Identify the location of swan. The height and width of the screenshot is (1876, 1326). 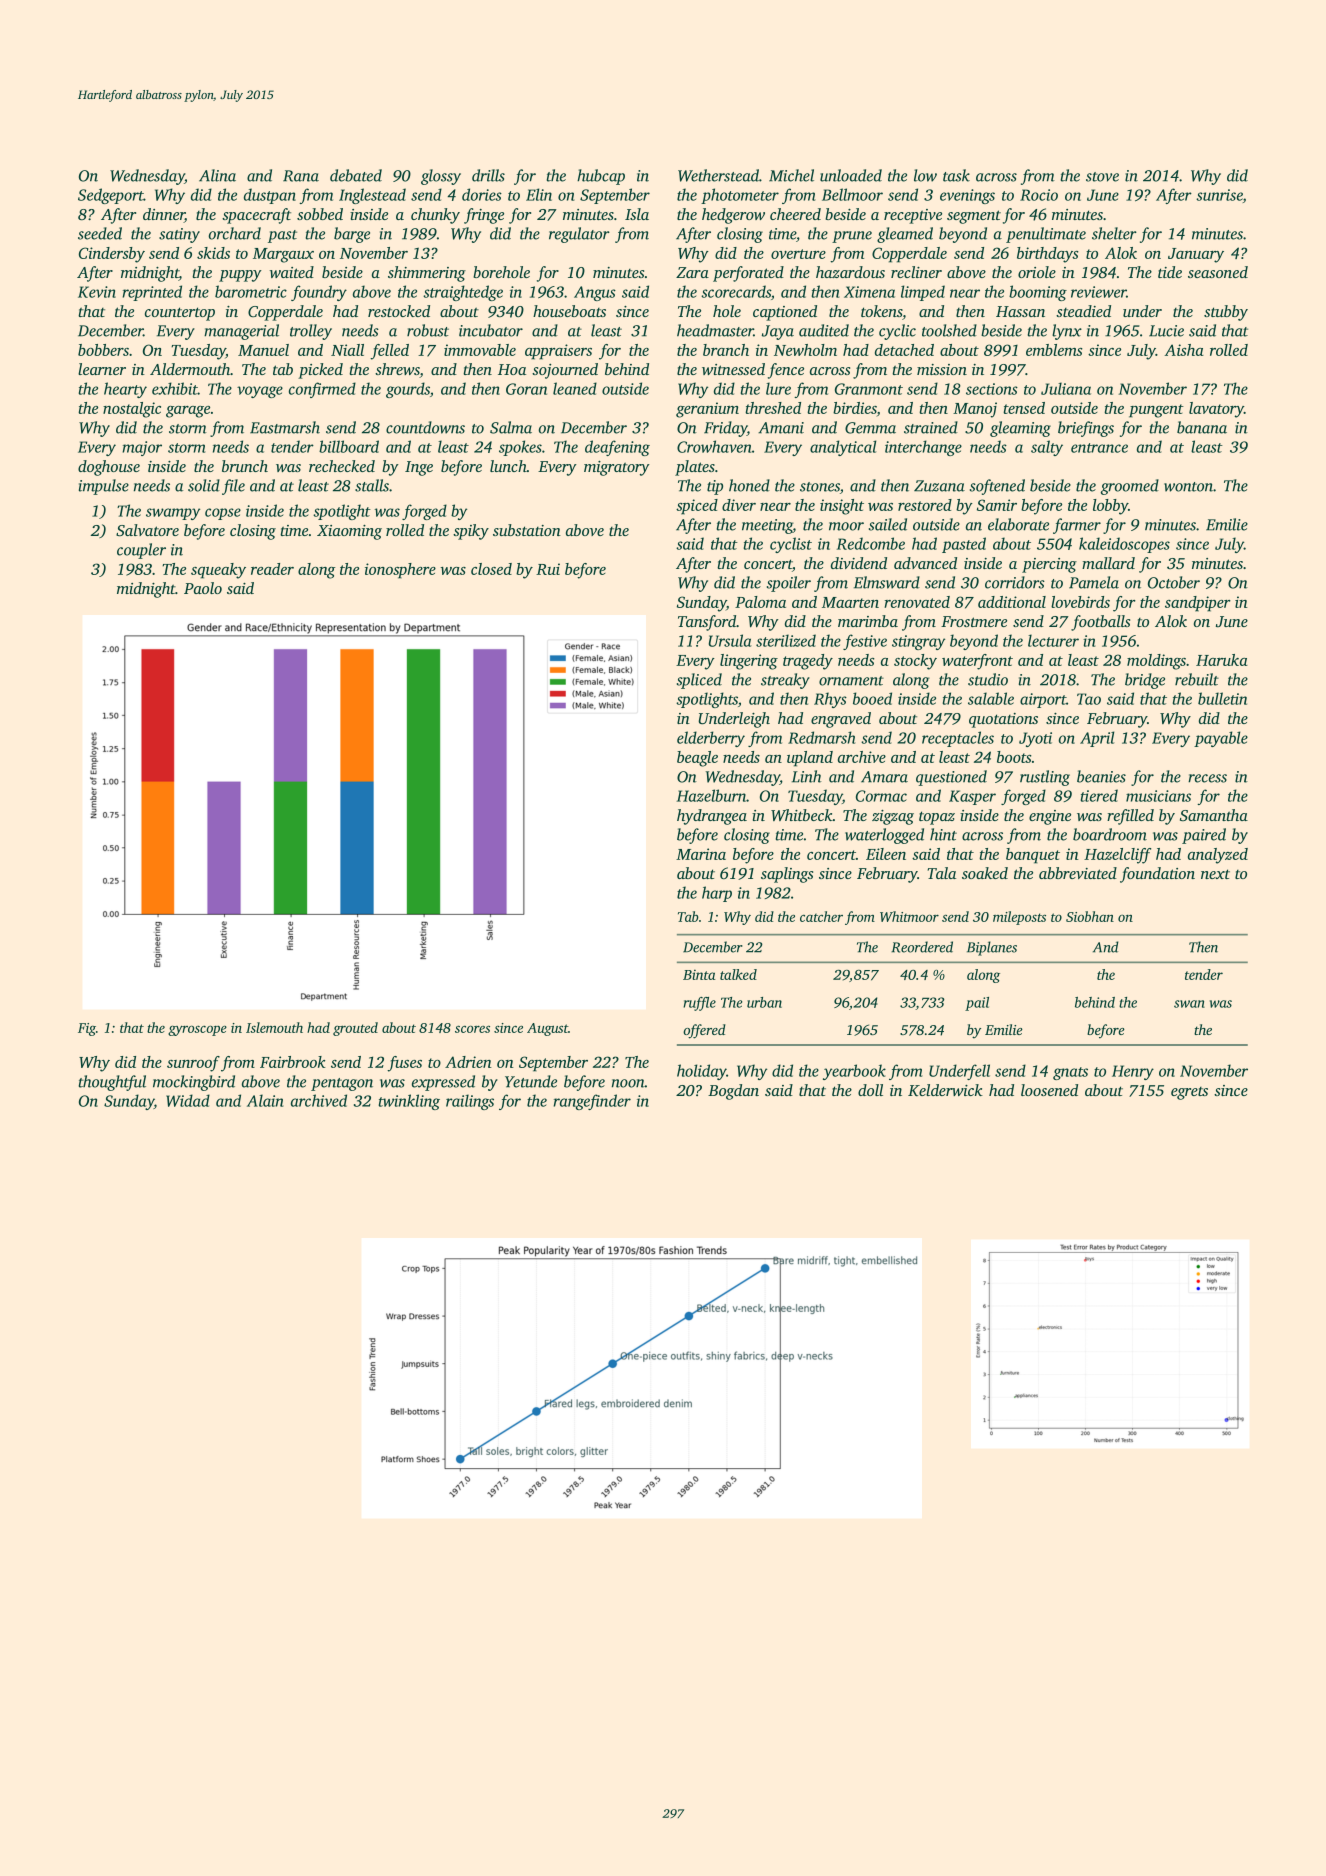
(1189, 1004).
